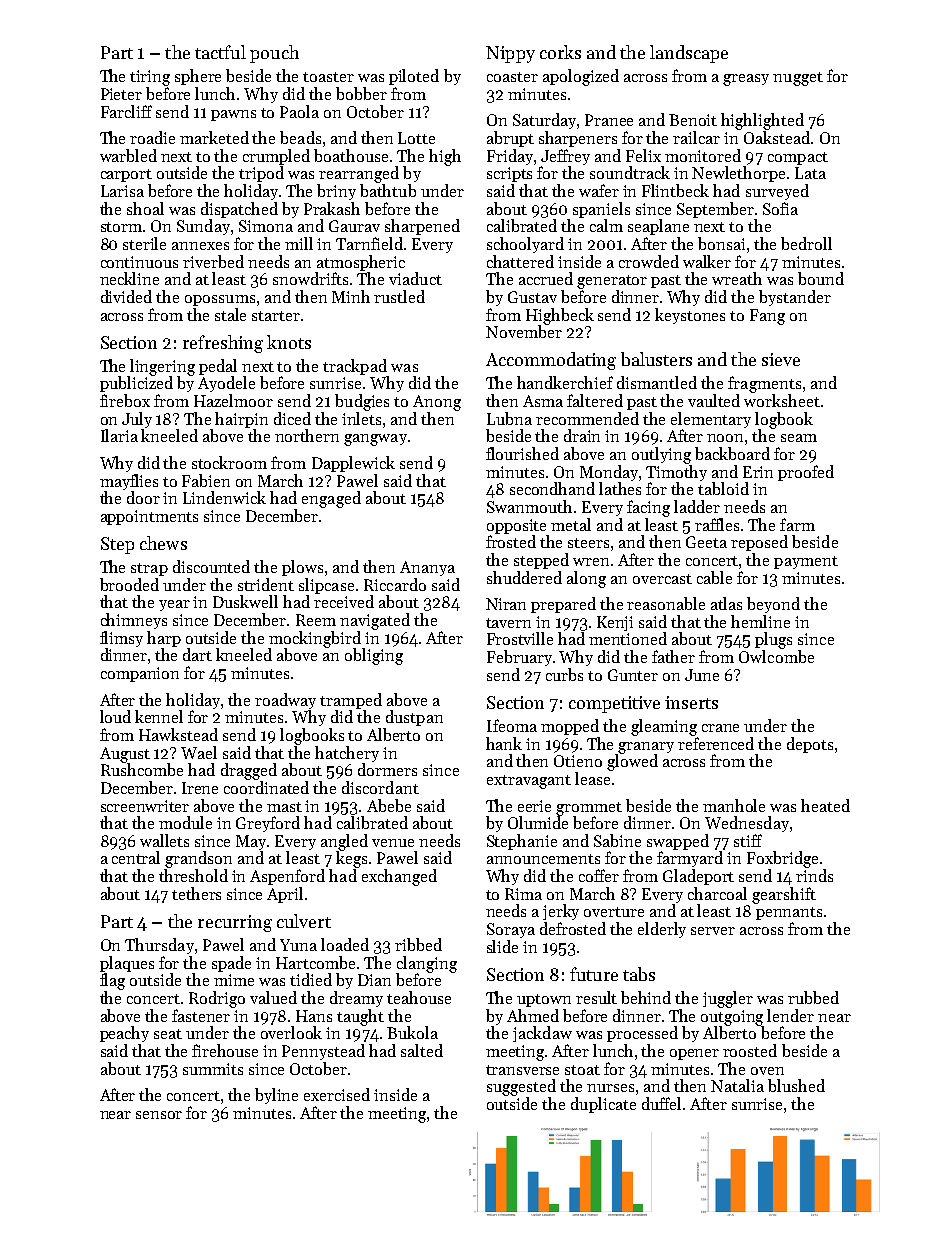 This screenshot has width=952, height=1233. Describe the element at coordinates (561, 912) in the screenshot. I see `jerky` at that location.
